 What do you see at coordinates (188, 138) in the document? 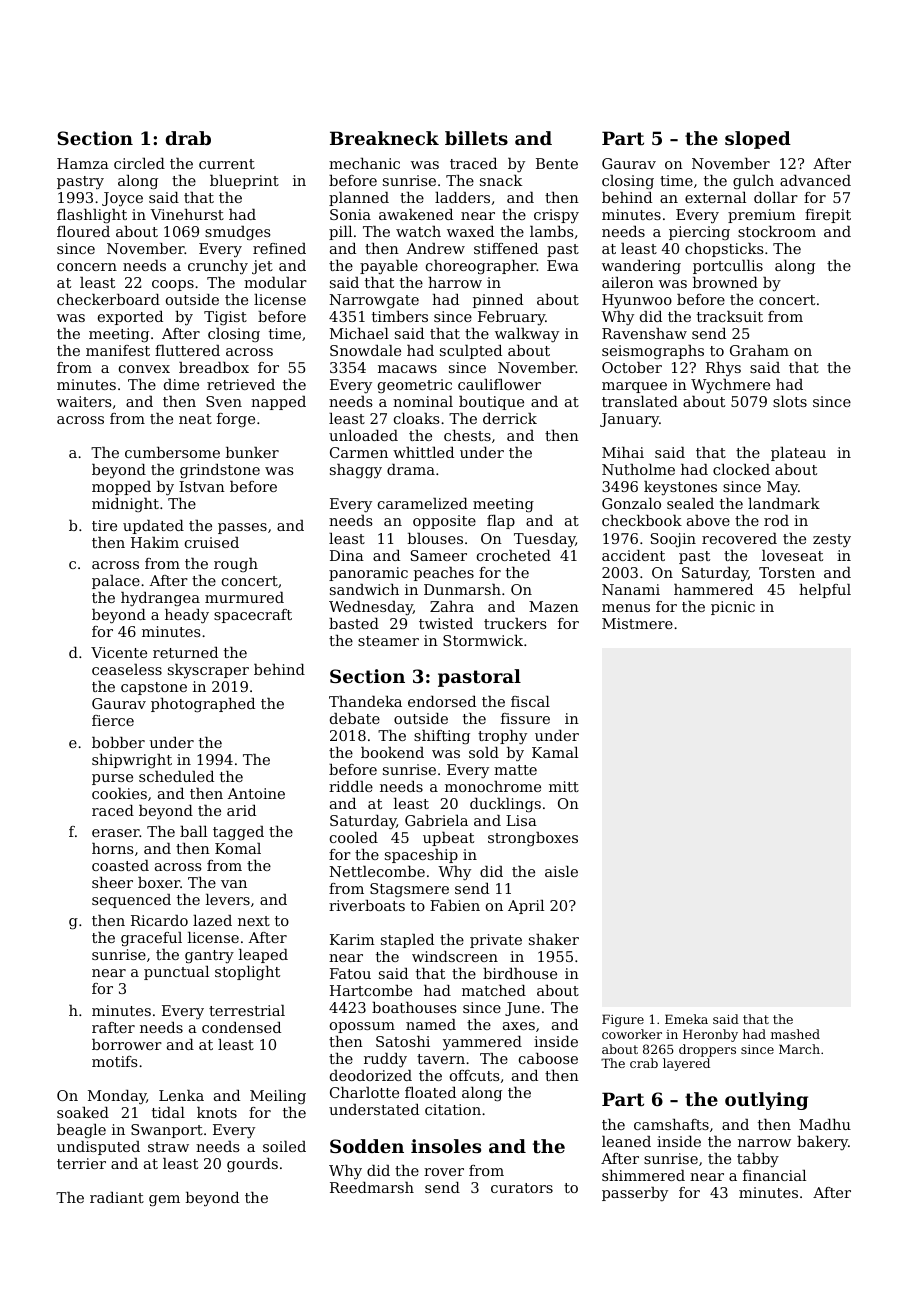
I see `drab` at bounding box center [188, 138].
